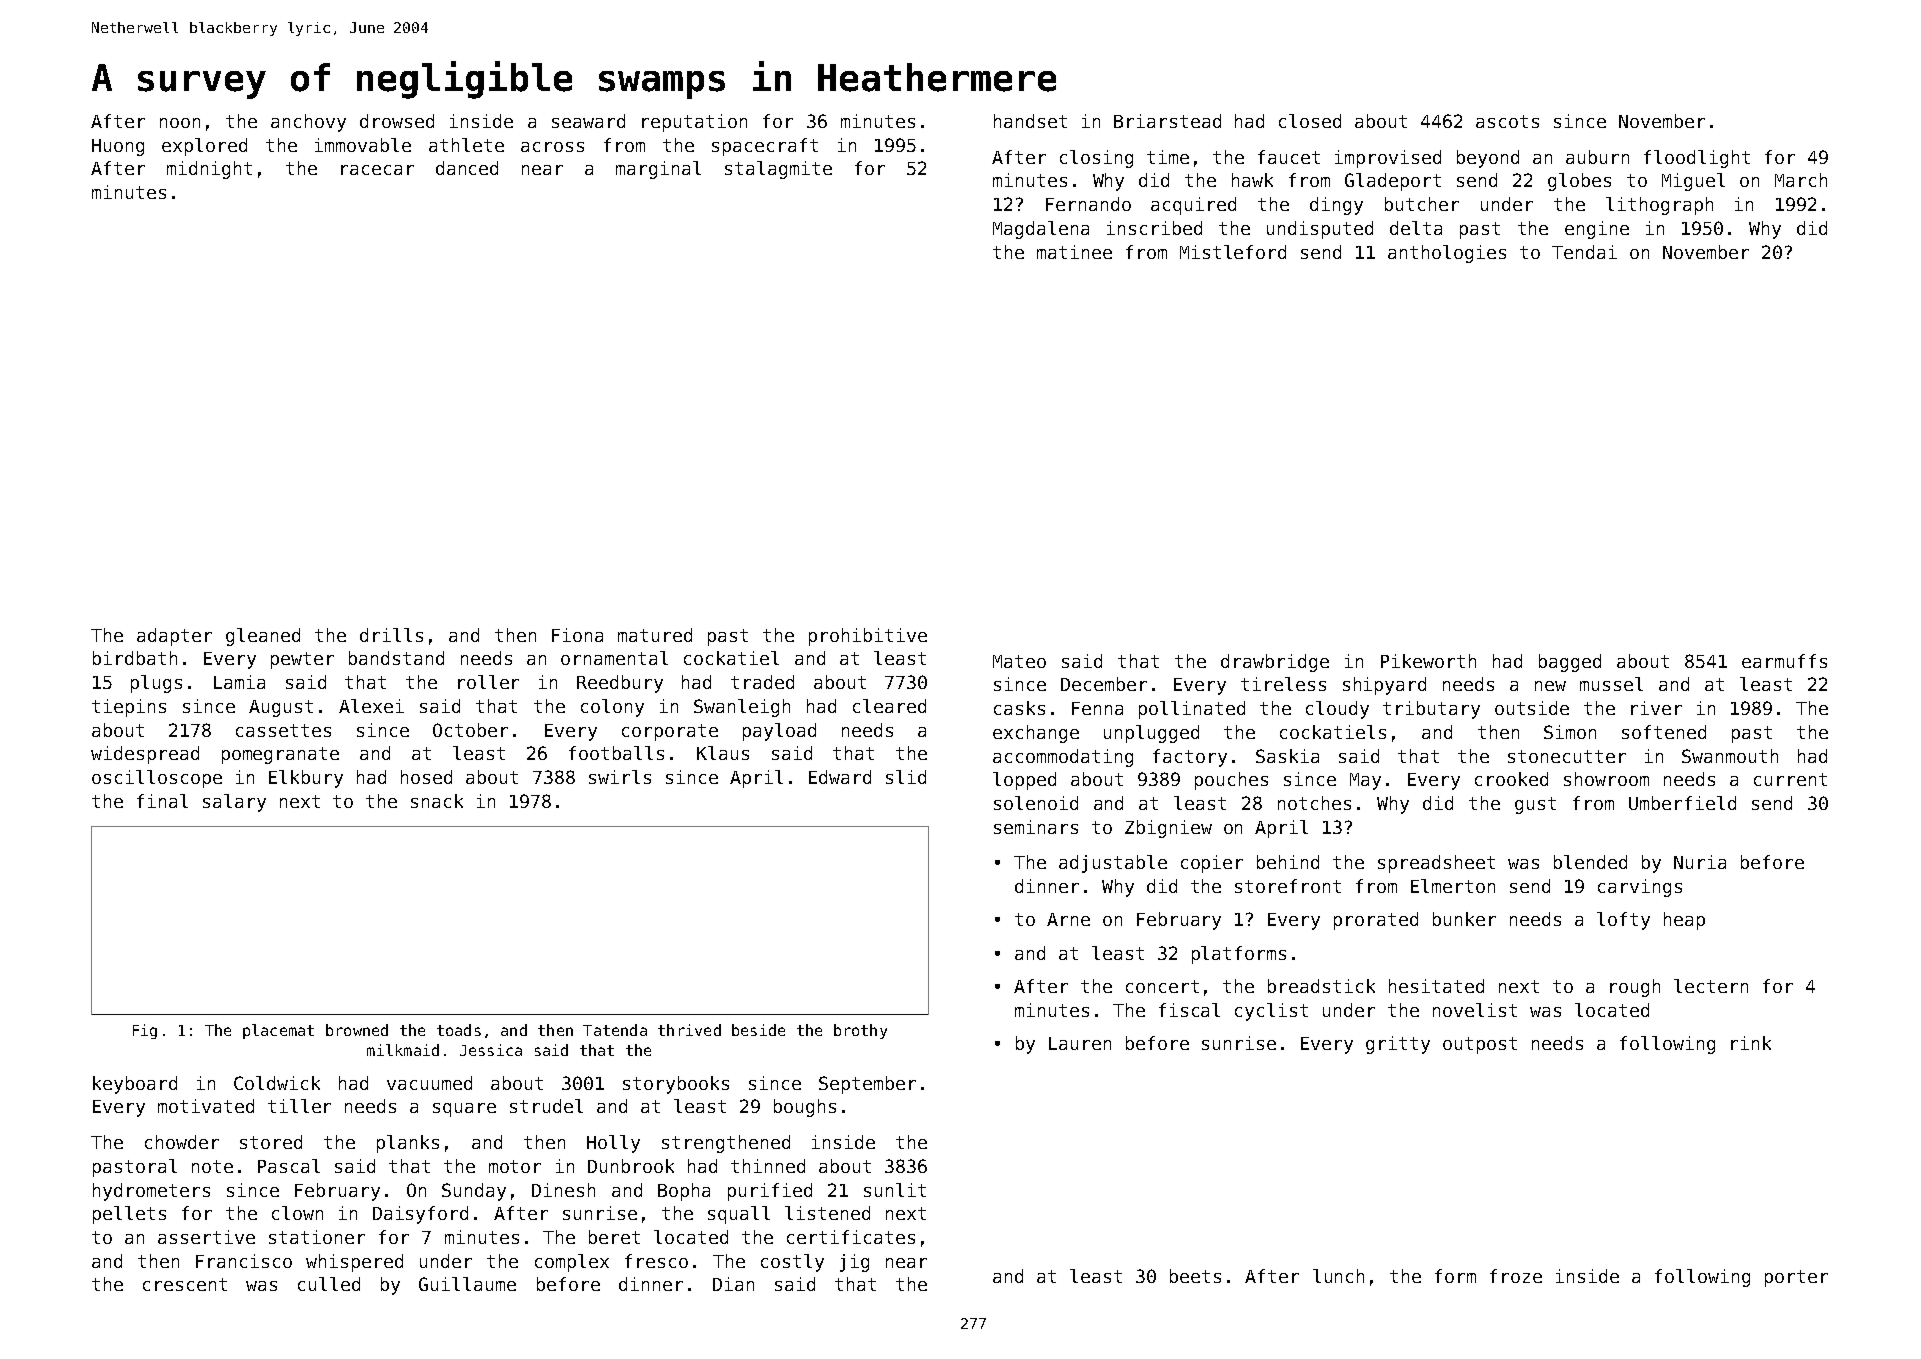 This screenshot has width=1921, height=1359. Describe the element at coordinates (1019, 661) in the screenshot. I see `Mateo` at that location.
